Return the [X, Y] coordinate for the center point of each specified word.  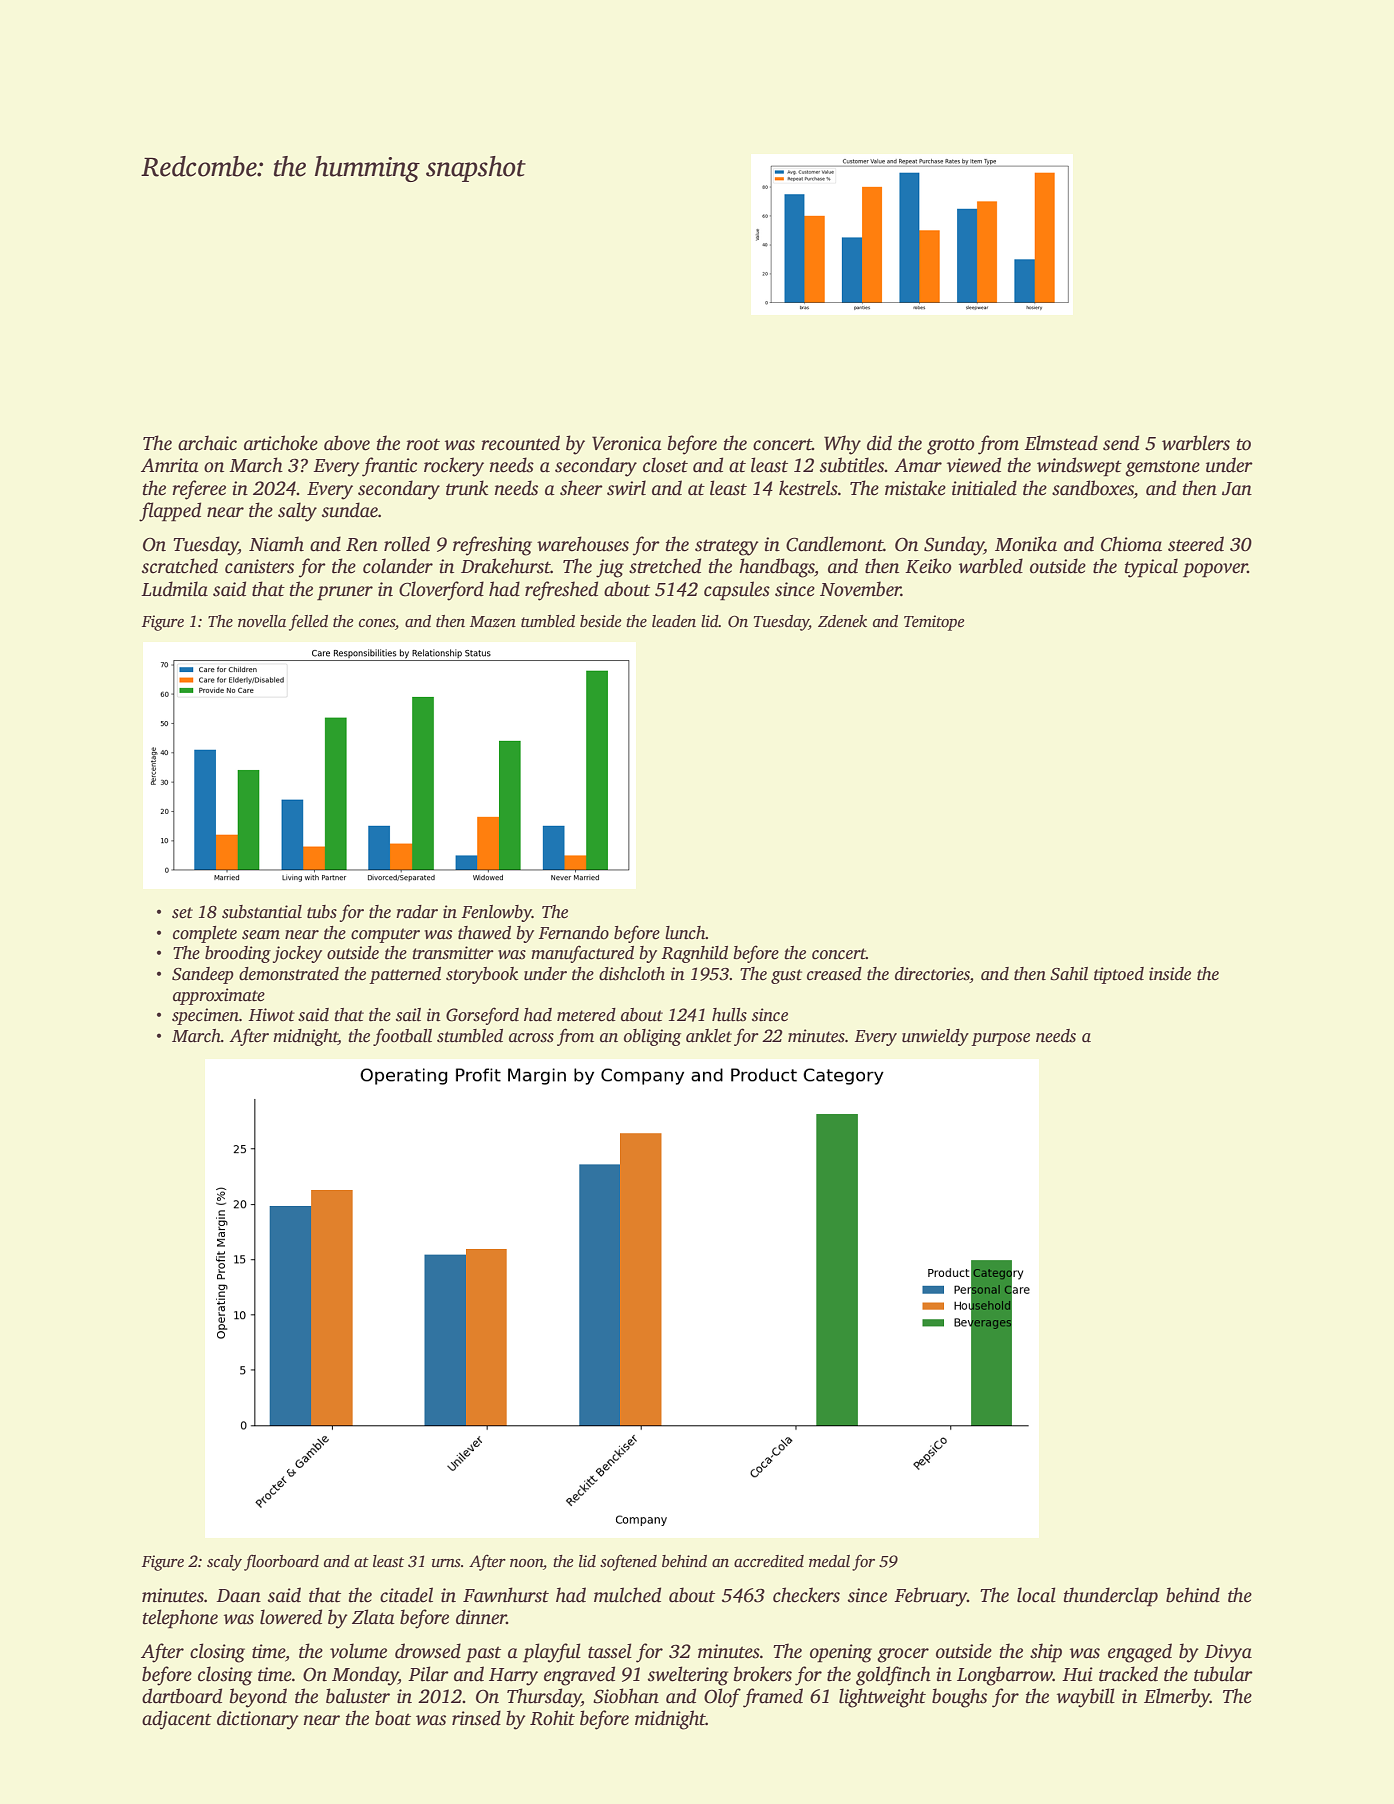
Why [842, 445]
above [347, 443]
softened [628, 1562]
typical [1151, 568]
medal [829, 1561]
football [402, 1037]
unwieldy [935, 1037]
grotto [951, 446]
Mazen [493, 621]
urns [446, 1563]
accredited [769, 1561]
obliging [652, 1037]
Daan [238, 1596]
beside [601, 621]
